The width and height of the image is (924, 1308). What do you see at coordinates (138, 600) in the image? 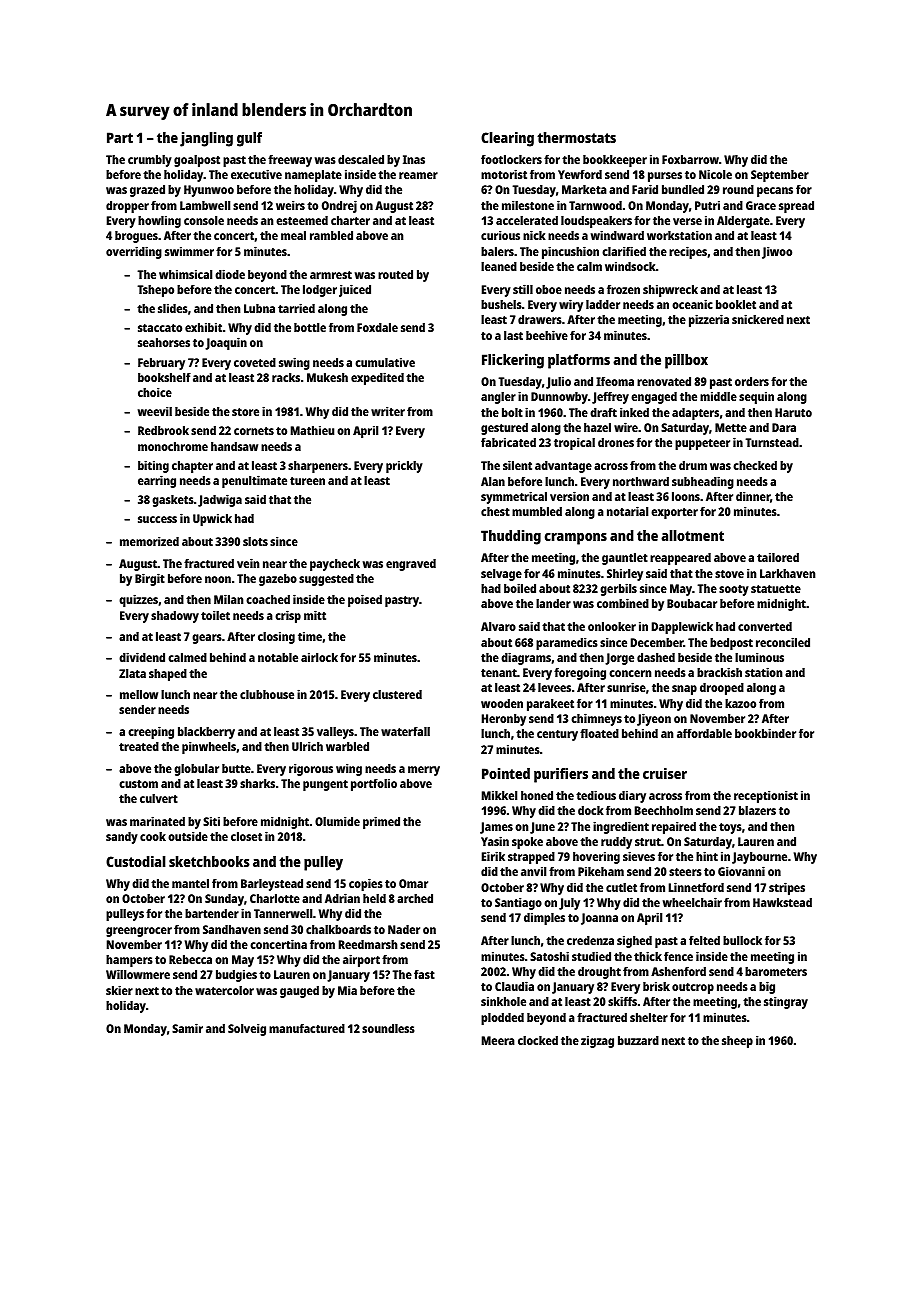
I see `quizzes` at bounding box center [138, 600].
